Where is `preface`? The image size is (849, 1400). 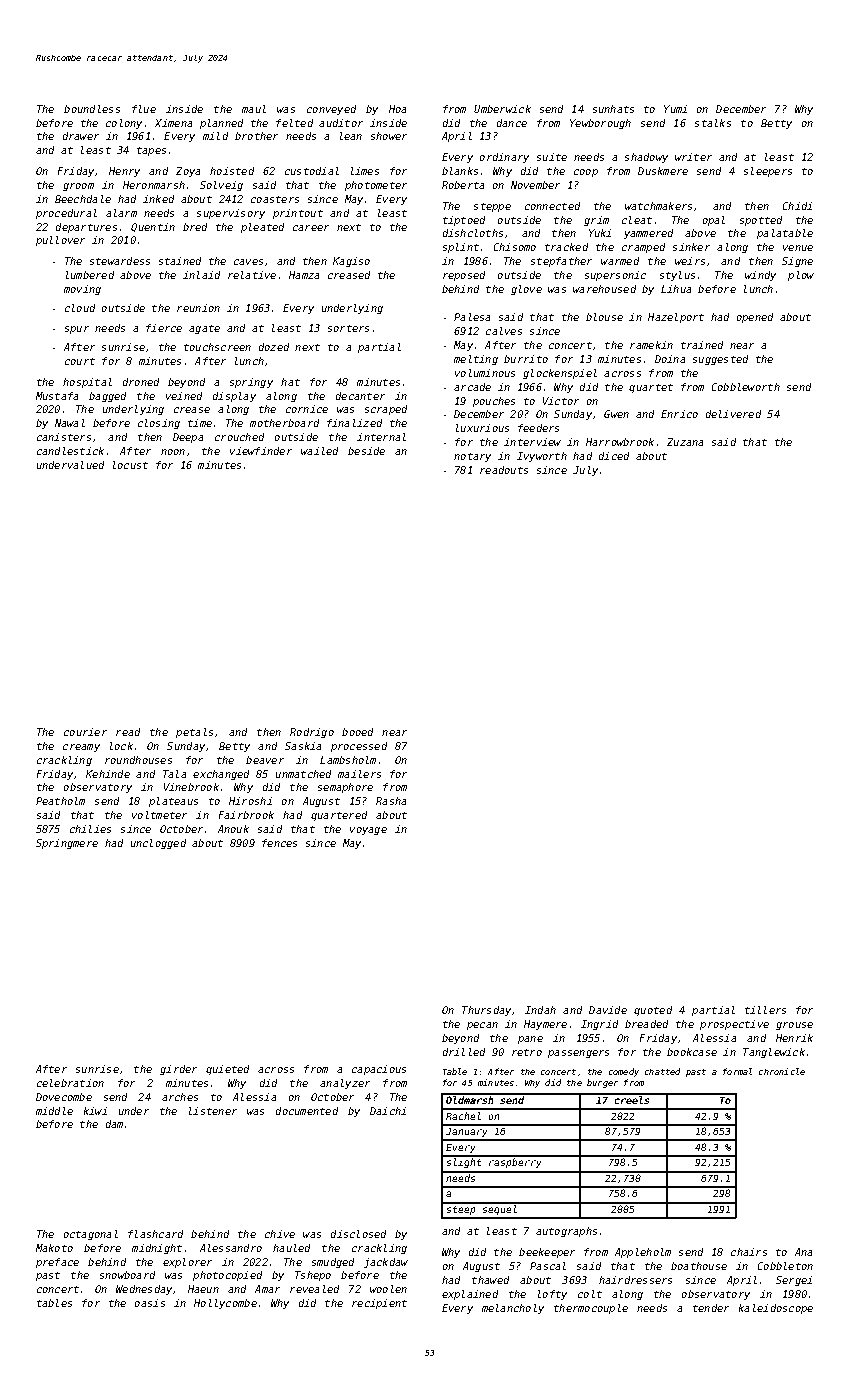 preface is located at coordinates (57, 1263).
